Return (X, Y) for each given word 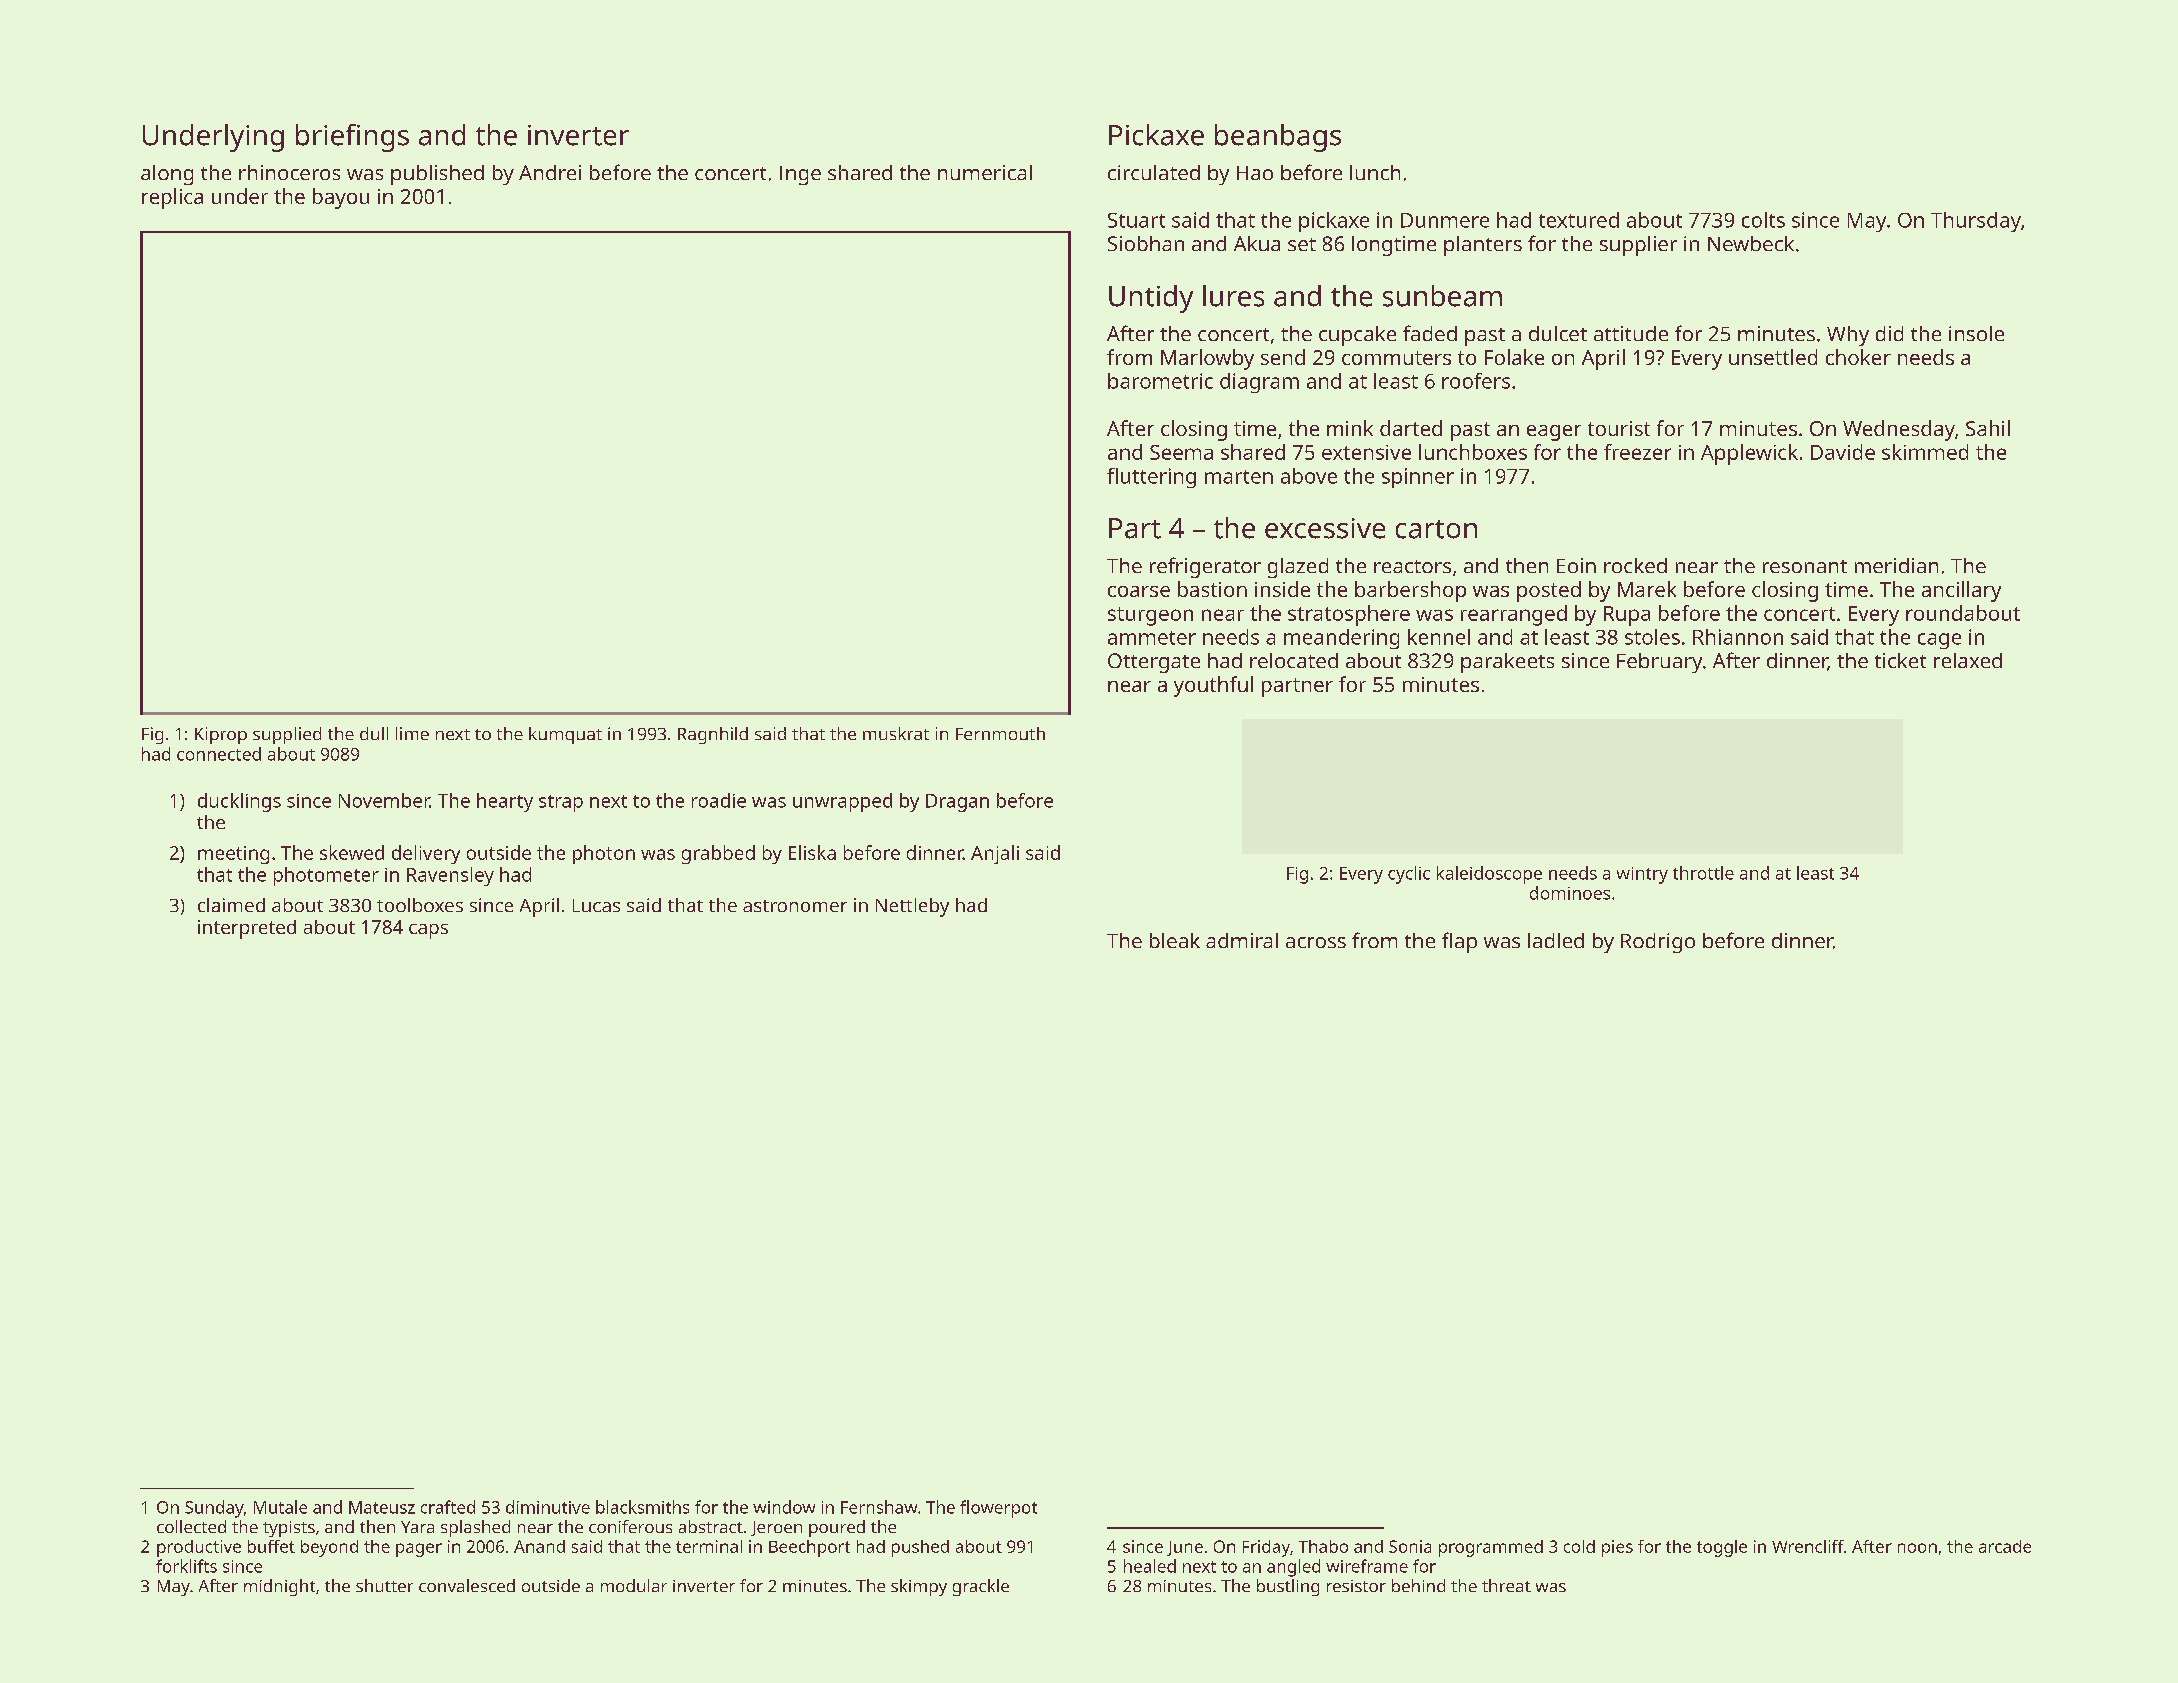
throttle (1703, 873)
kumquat (565, 735)
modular (634, 1585)
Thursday (1976, 222)
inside (1282, 589)
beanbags (1278, 138)
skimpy (919, 1587)
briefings (352, 138)
